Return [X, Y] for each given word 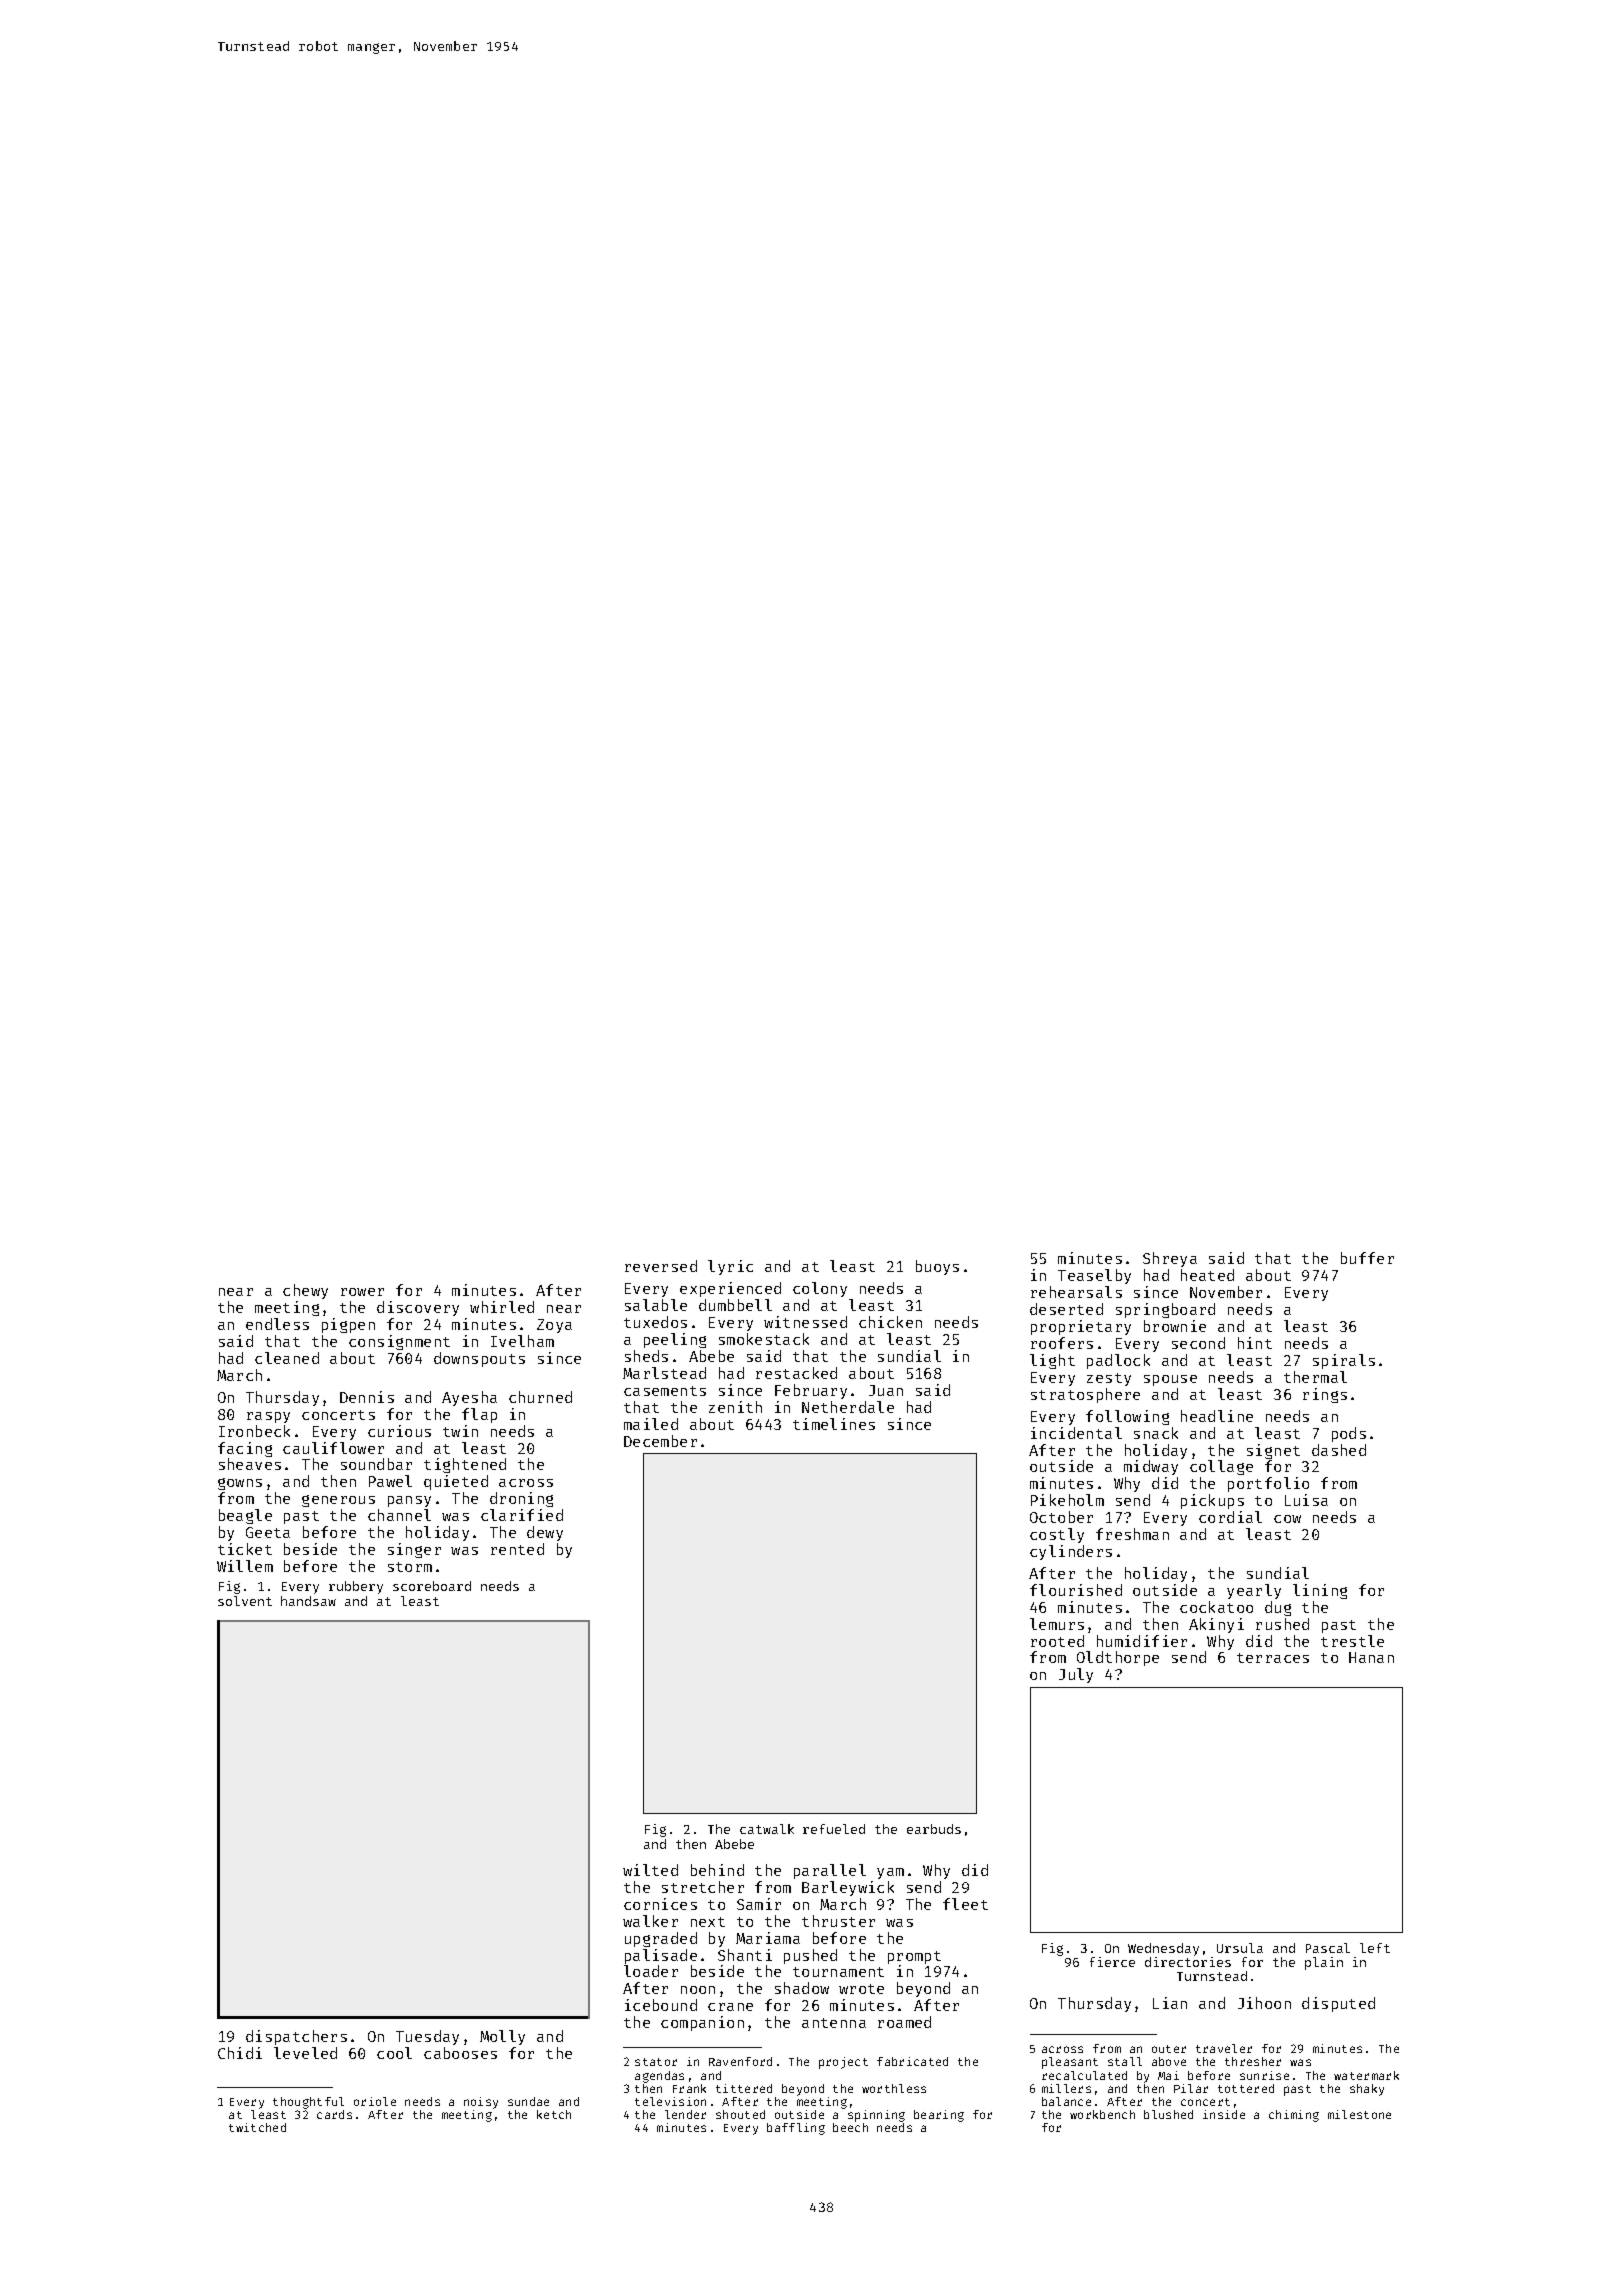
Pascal [1328, 1948]
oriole [375, 2101]
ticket [245, 1549]
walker [650, 1921]
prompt [914, 1957]
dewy [545, 1533]
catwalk [767, 1829]
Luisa [1306, 1500]
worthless [894, 2088]
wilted [650, 1870]
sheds [646, 1356]
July [1076, 1675]
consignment [399, 1342]
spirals [1344, 1361]
